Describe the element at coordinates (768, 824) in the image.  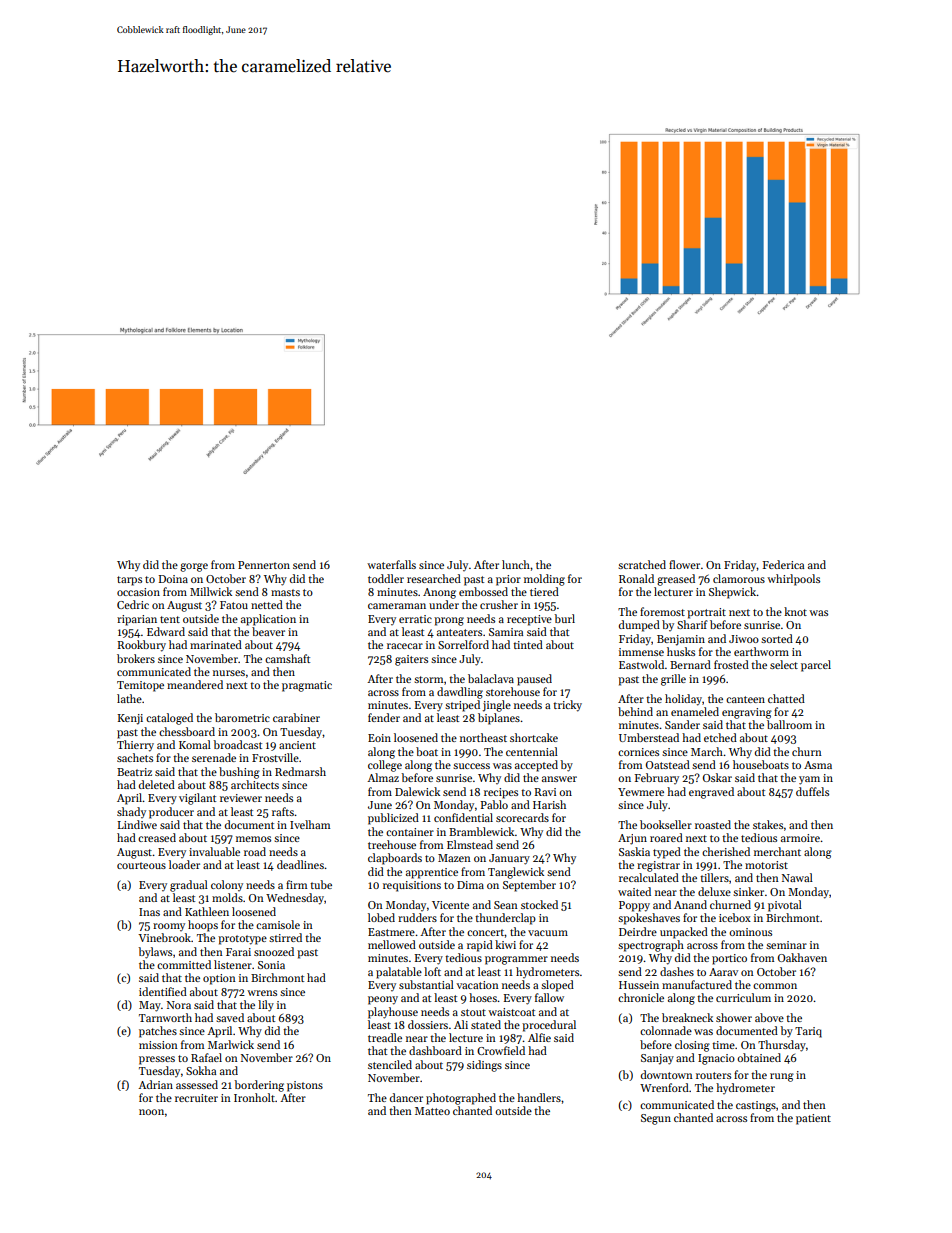
I see `stakes` at that location.
